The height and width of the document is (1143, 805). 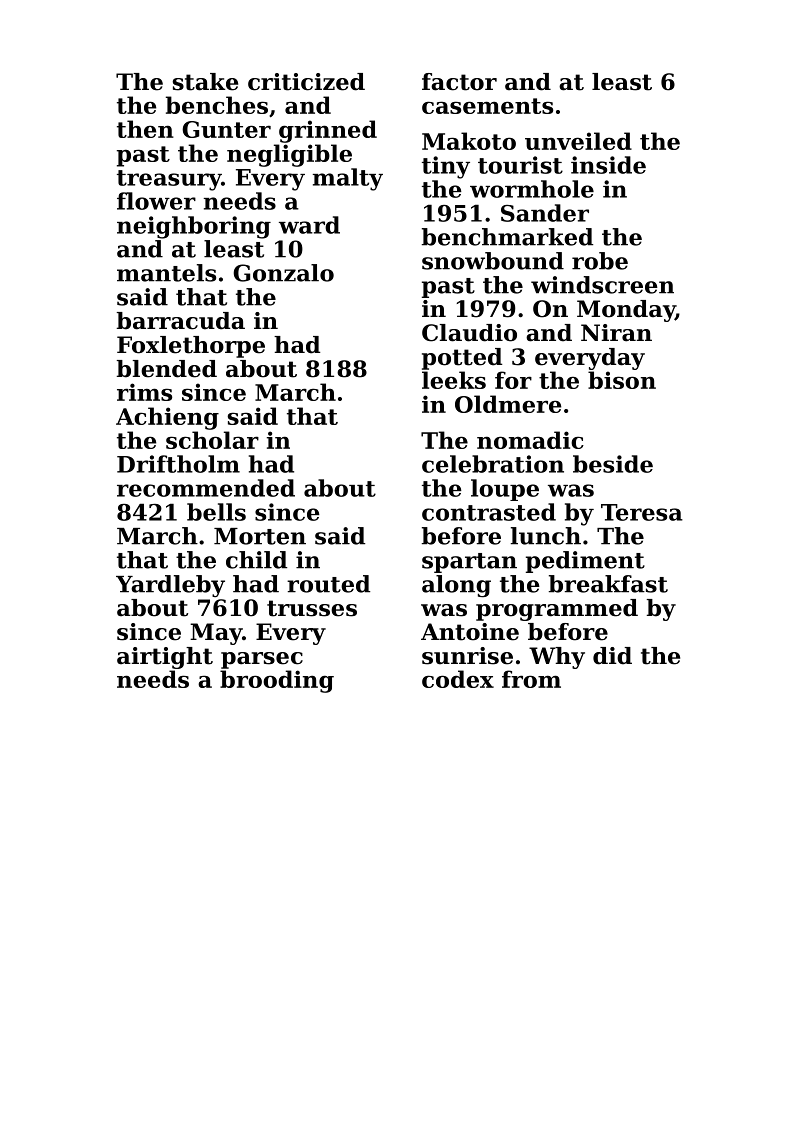 I want to click on celebration, so click(x=493, y=464).
